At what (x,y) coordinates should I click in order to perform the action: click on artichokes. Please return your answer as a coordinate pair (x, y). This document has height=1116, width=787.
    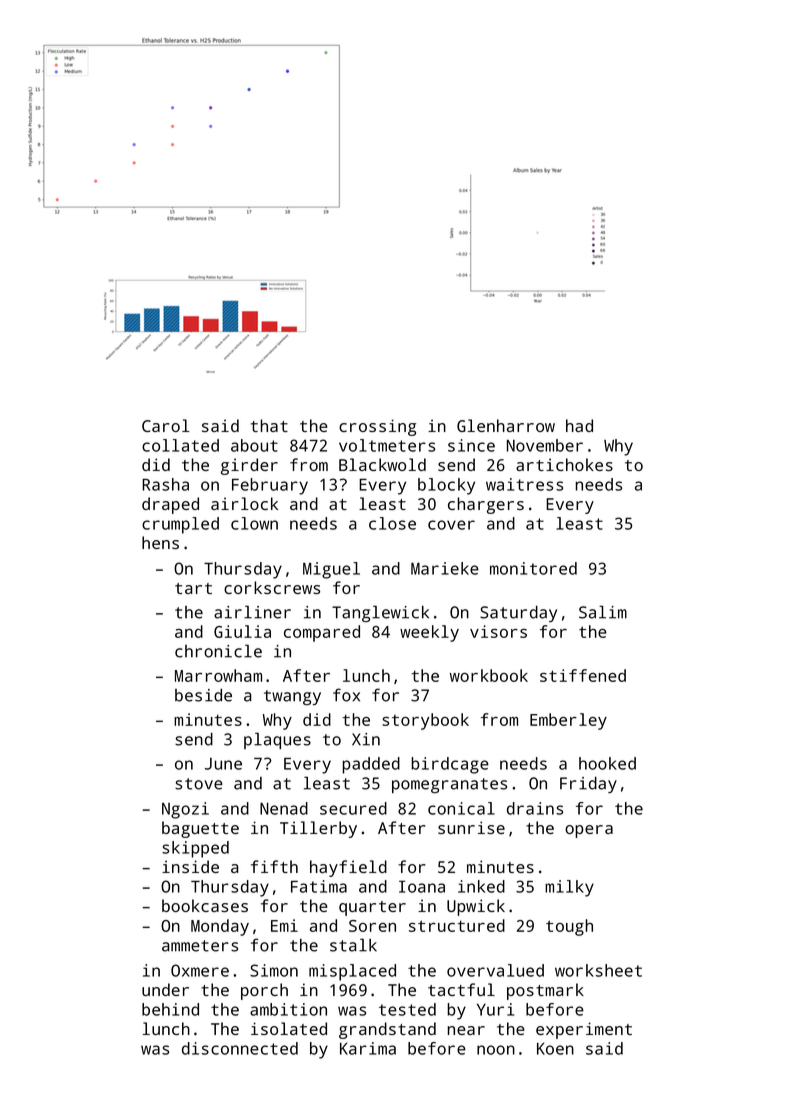
    Looking at the image, I should click on (564, 464).
